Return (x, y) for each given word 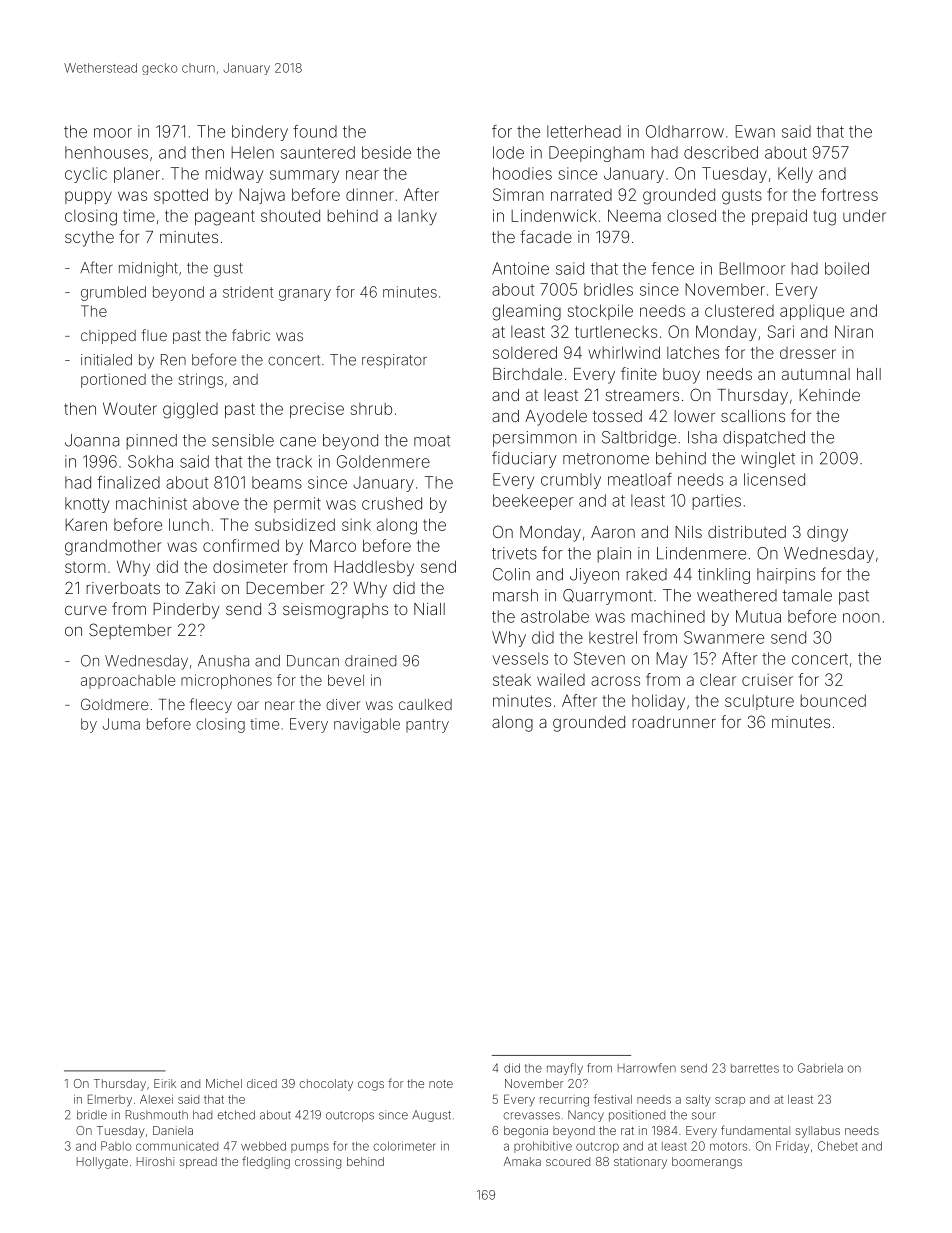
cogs (371, 1086)
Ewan (755, 131)
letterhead (584, 131)
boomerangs (707, 1163)
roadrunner (674, 722)
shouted (290, 215)
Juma (121, 724)
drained (370, 661)
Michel (224, 1083)
